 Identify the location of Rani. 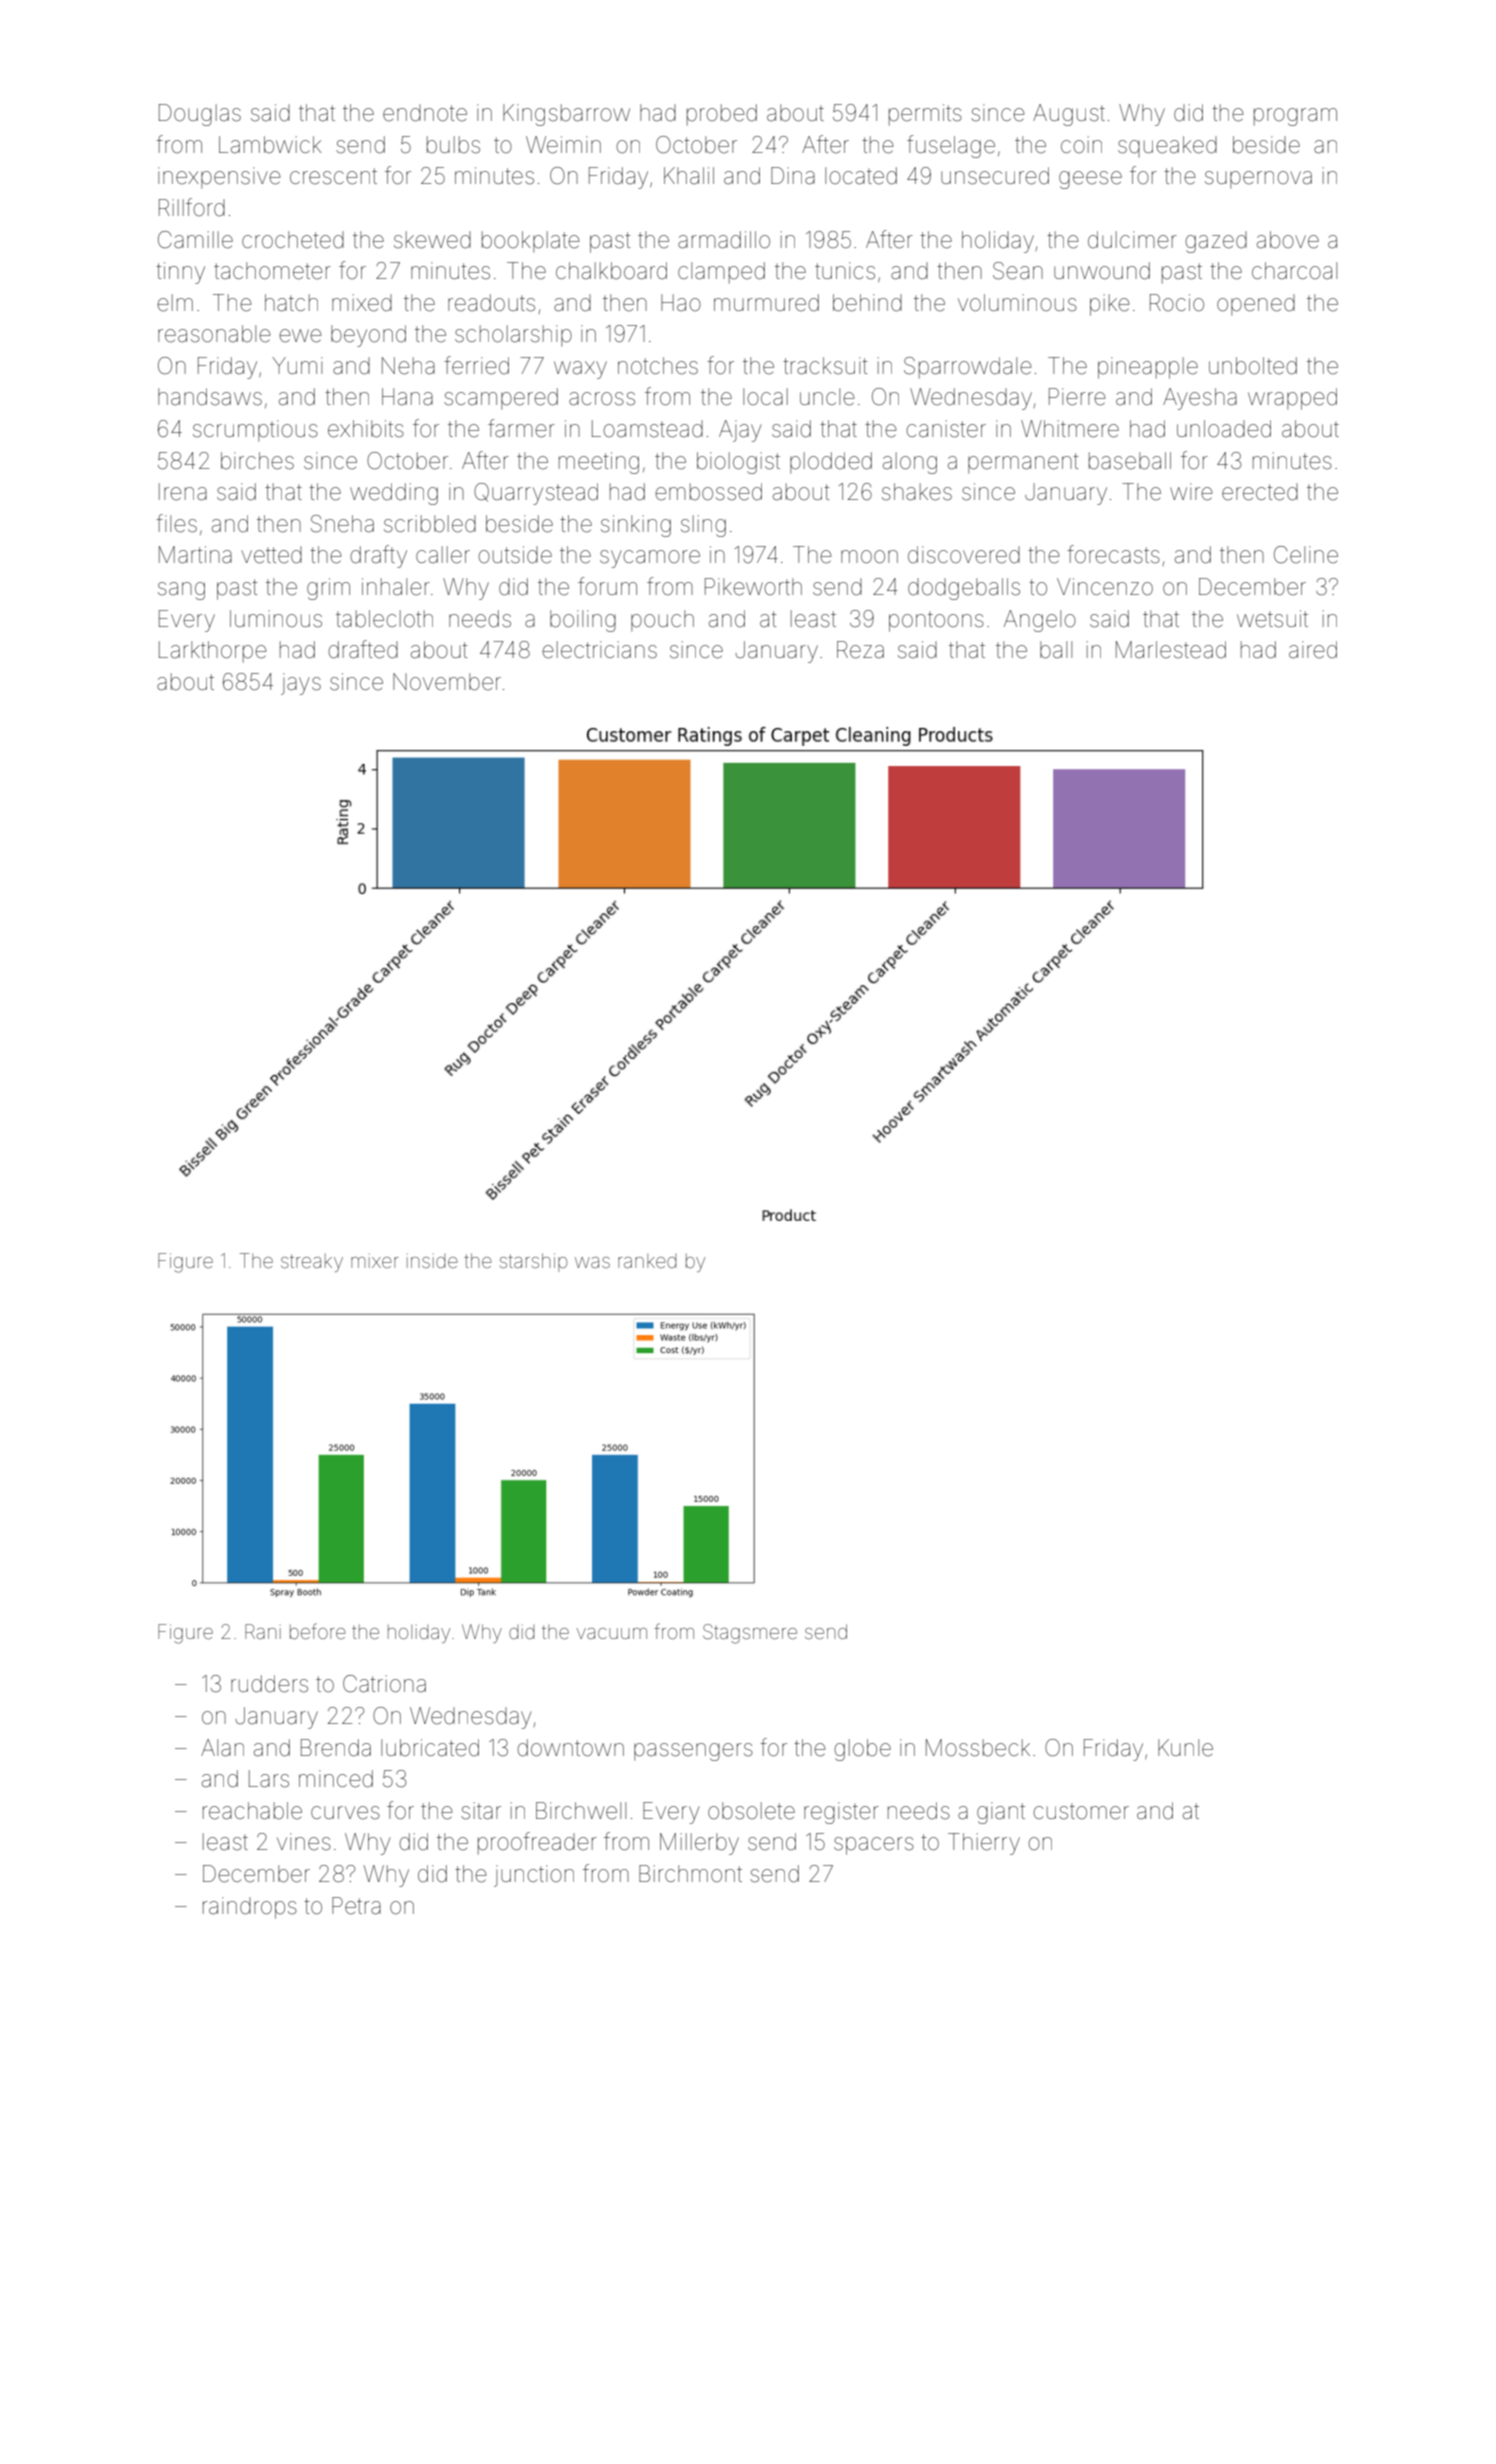
(263, 1631).
